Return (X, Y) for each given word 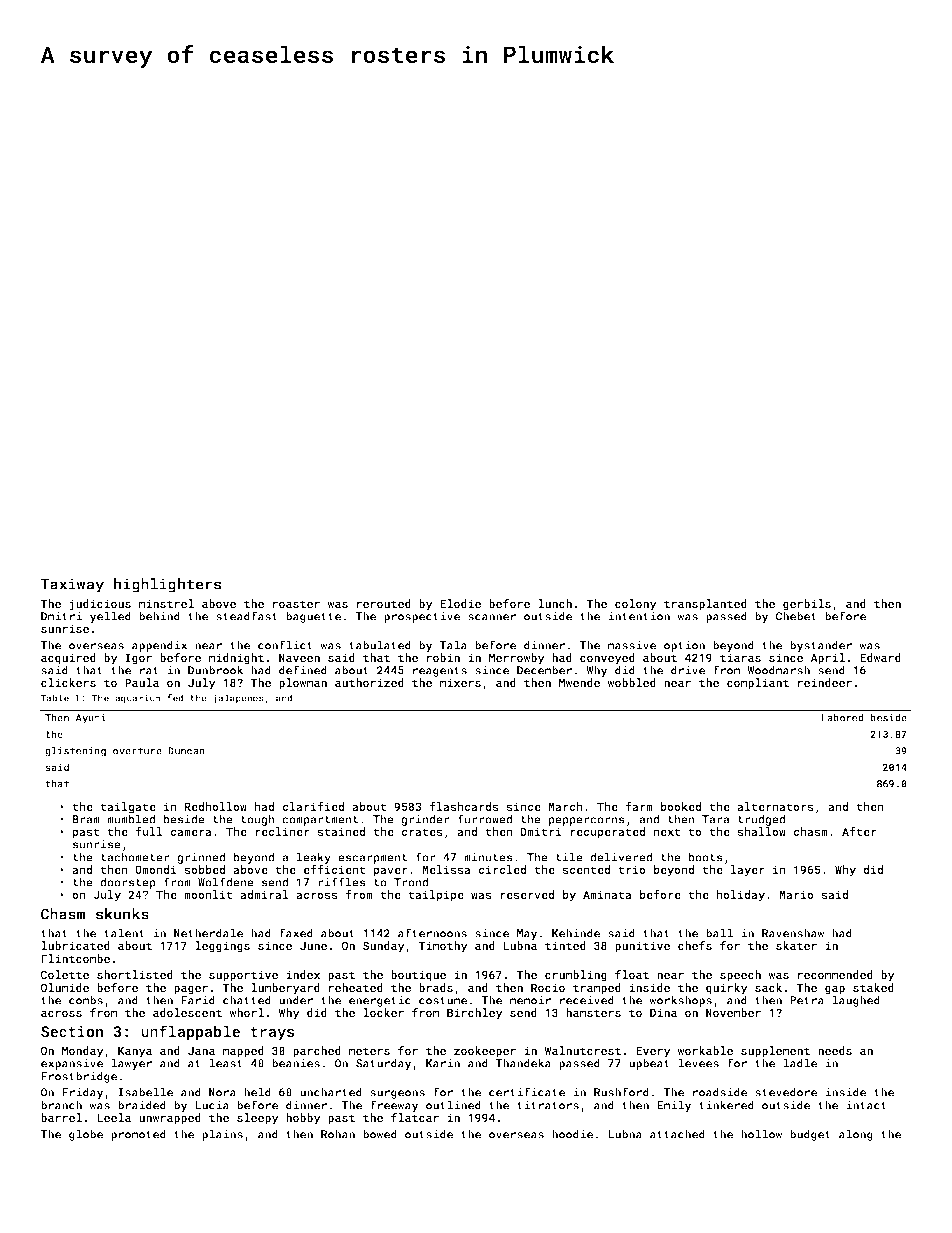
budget (810, 1135)
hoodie (572, 1134)
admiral (264, 894)
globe (86, 1135)
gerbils (807, 605)
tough (257, 820)
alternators (775, 806)
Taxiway (72, 585)
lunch (555, 603)
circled (502, 869)
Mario (796, 894)
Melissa (446, 869)
